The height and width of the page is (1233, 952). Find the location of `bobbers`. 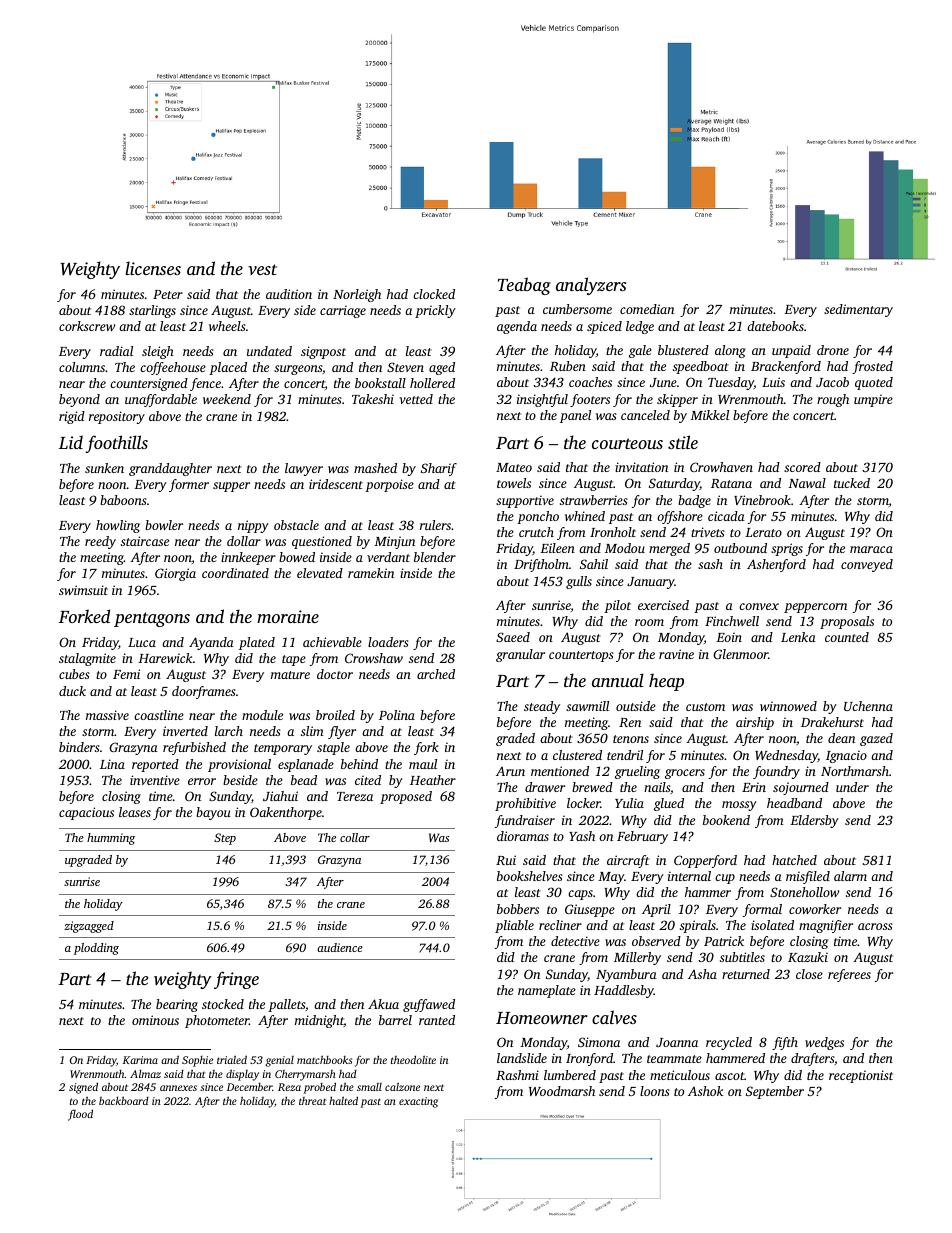

bobbers is located at coordinates (518, 909).
